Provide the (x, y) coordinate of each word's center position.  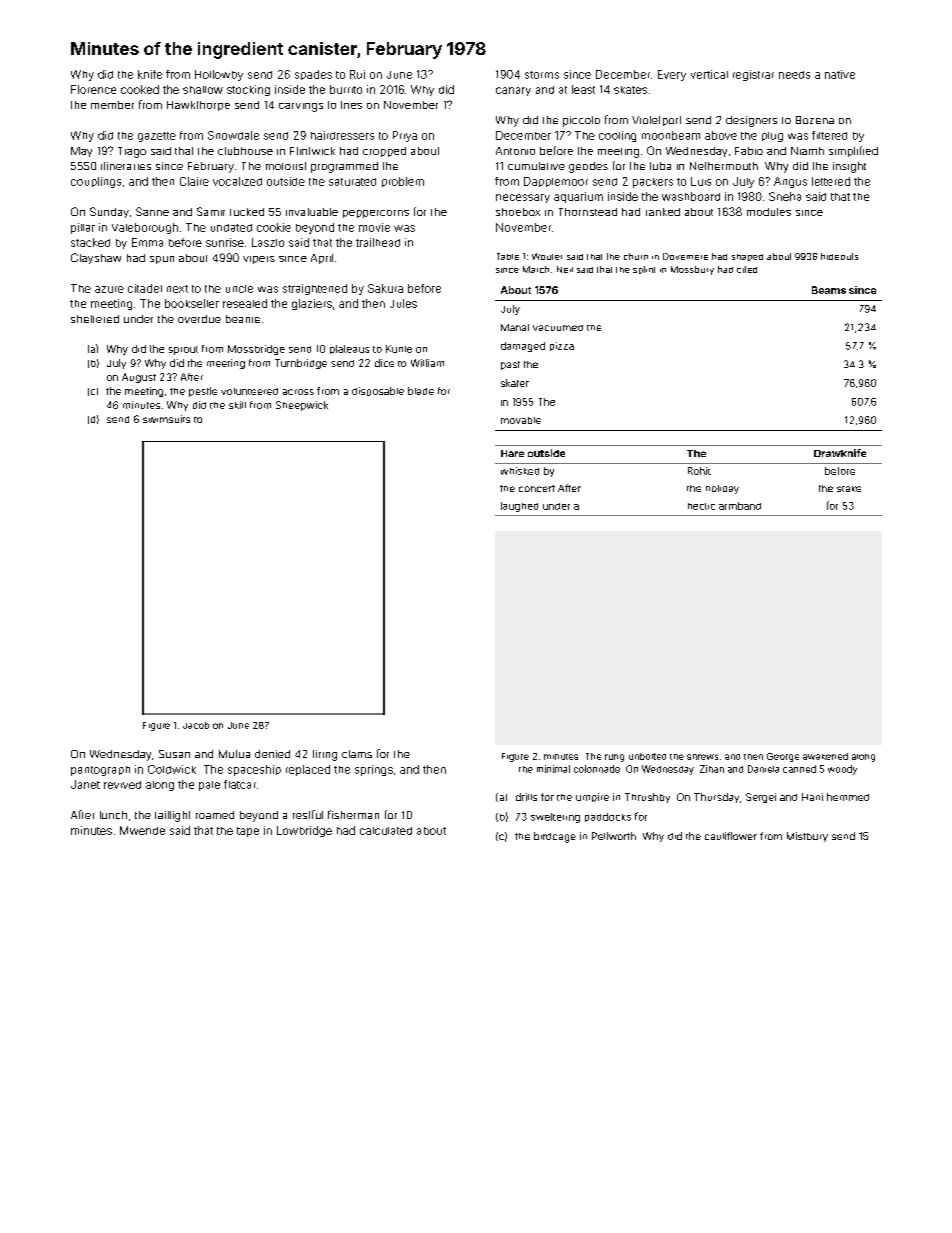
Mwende (142, 830)
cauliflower (731, 836)
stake (849, 489)
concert (537, 488)
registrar (753, 75)
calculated (386, 831)
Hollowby (219, 75)
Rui (357, 74)
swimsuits (166, 419)
